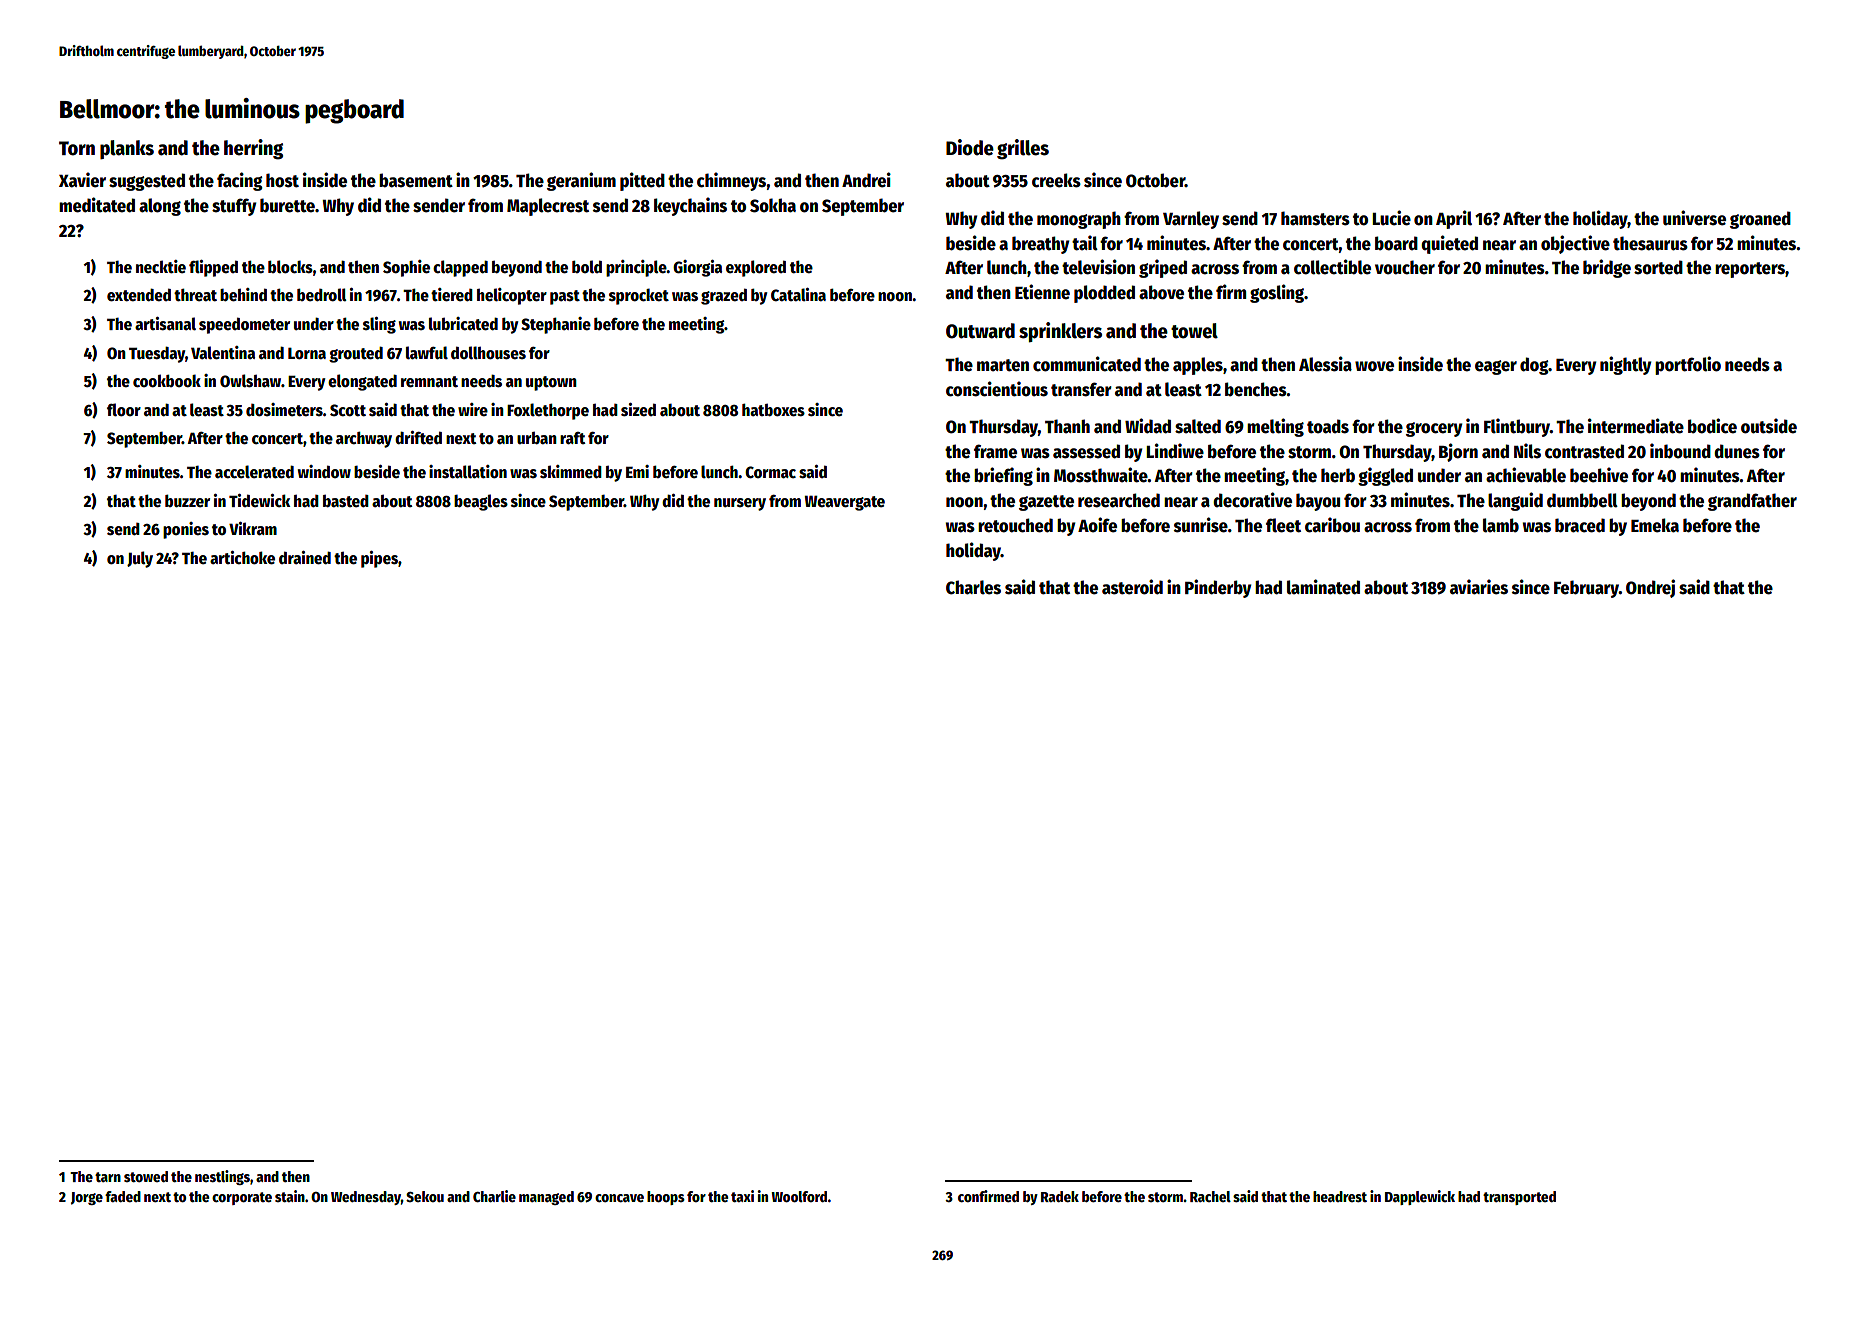  Describe the element at coordinates (1458, 452) in the image. I see `Bjorn` at that location.
